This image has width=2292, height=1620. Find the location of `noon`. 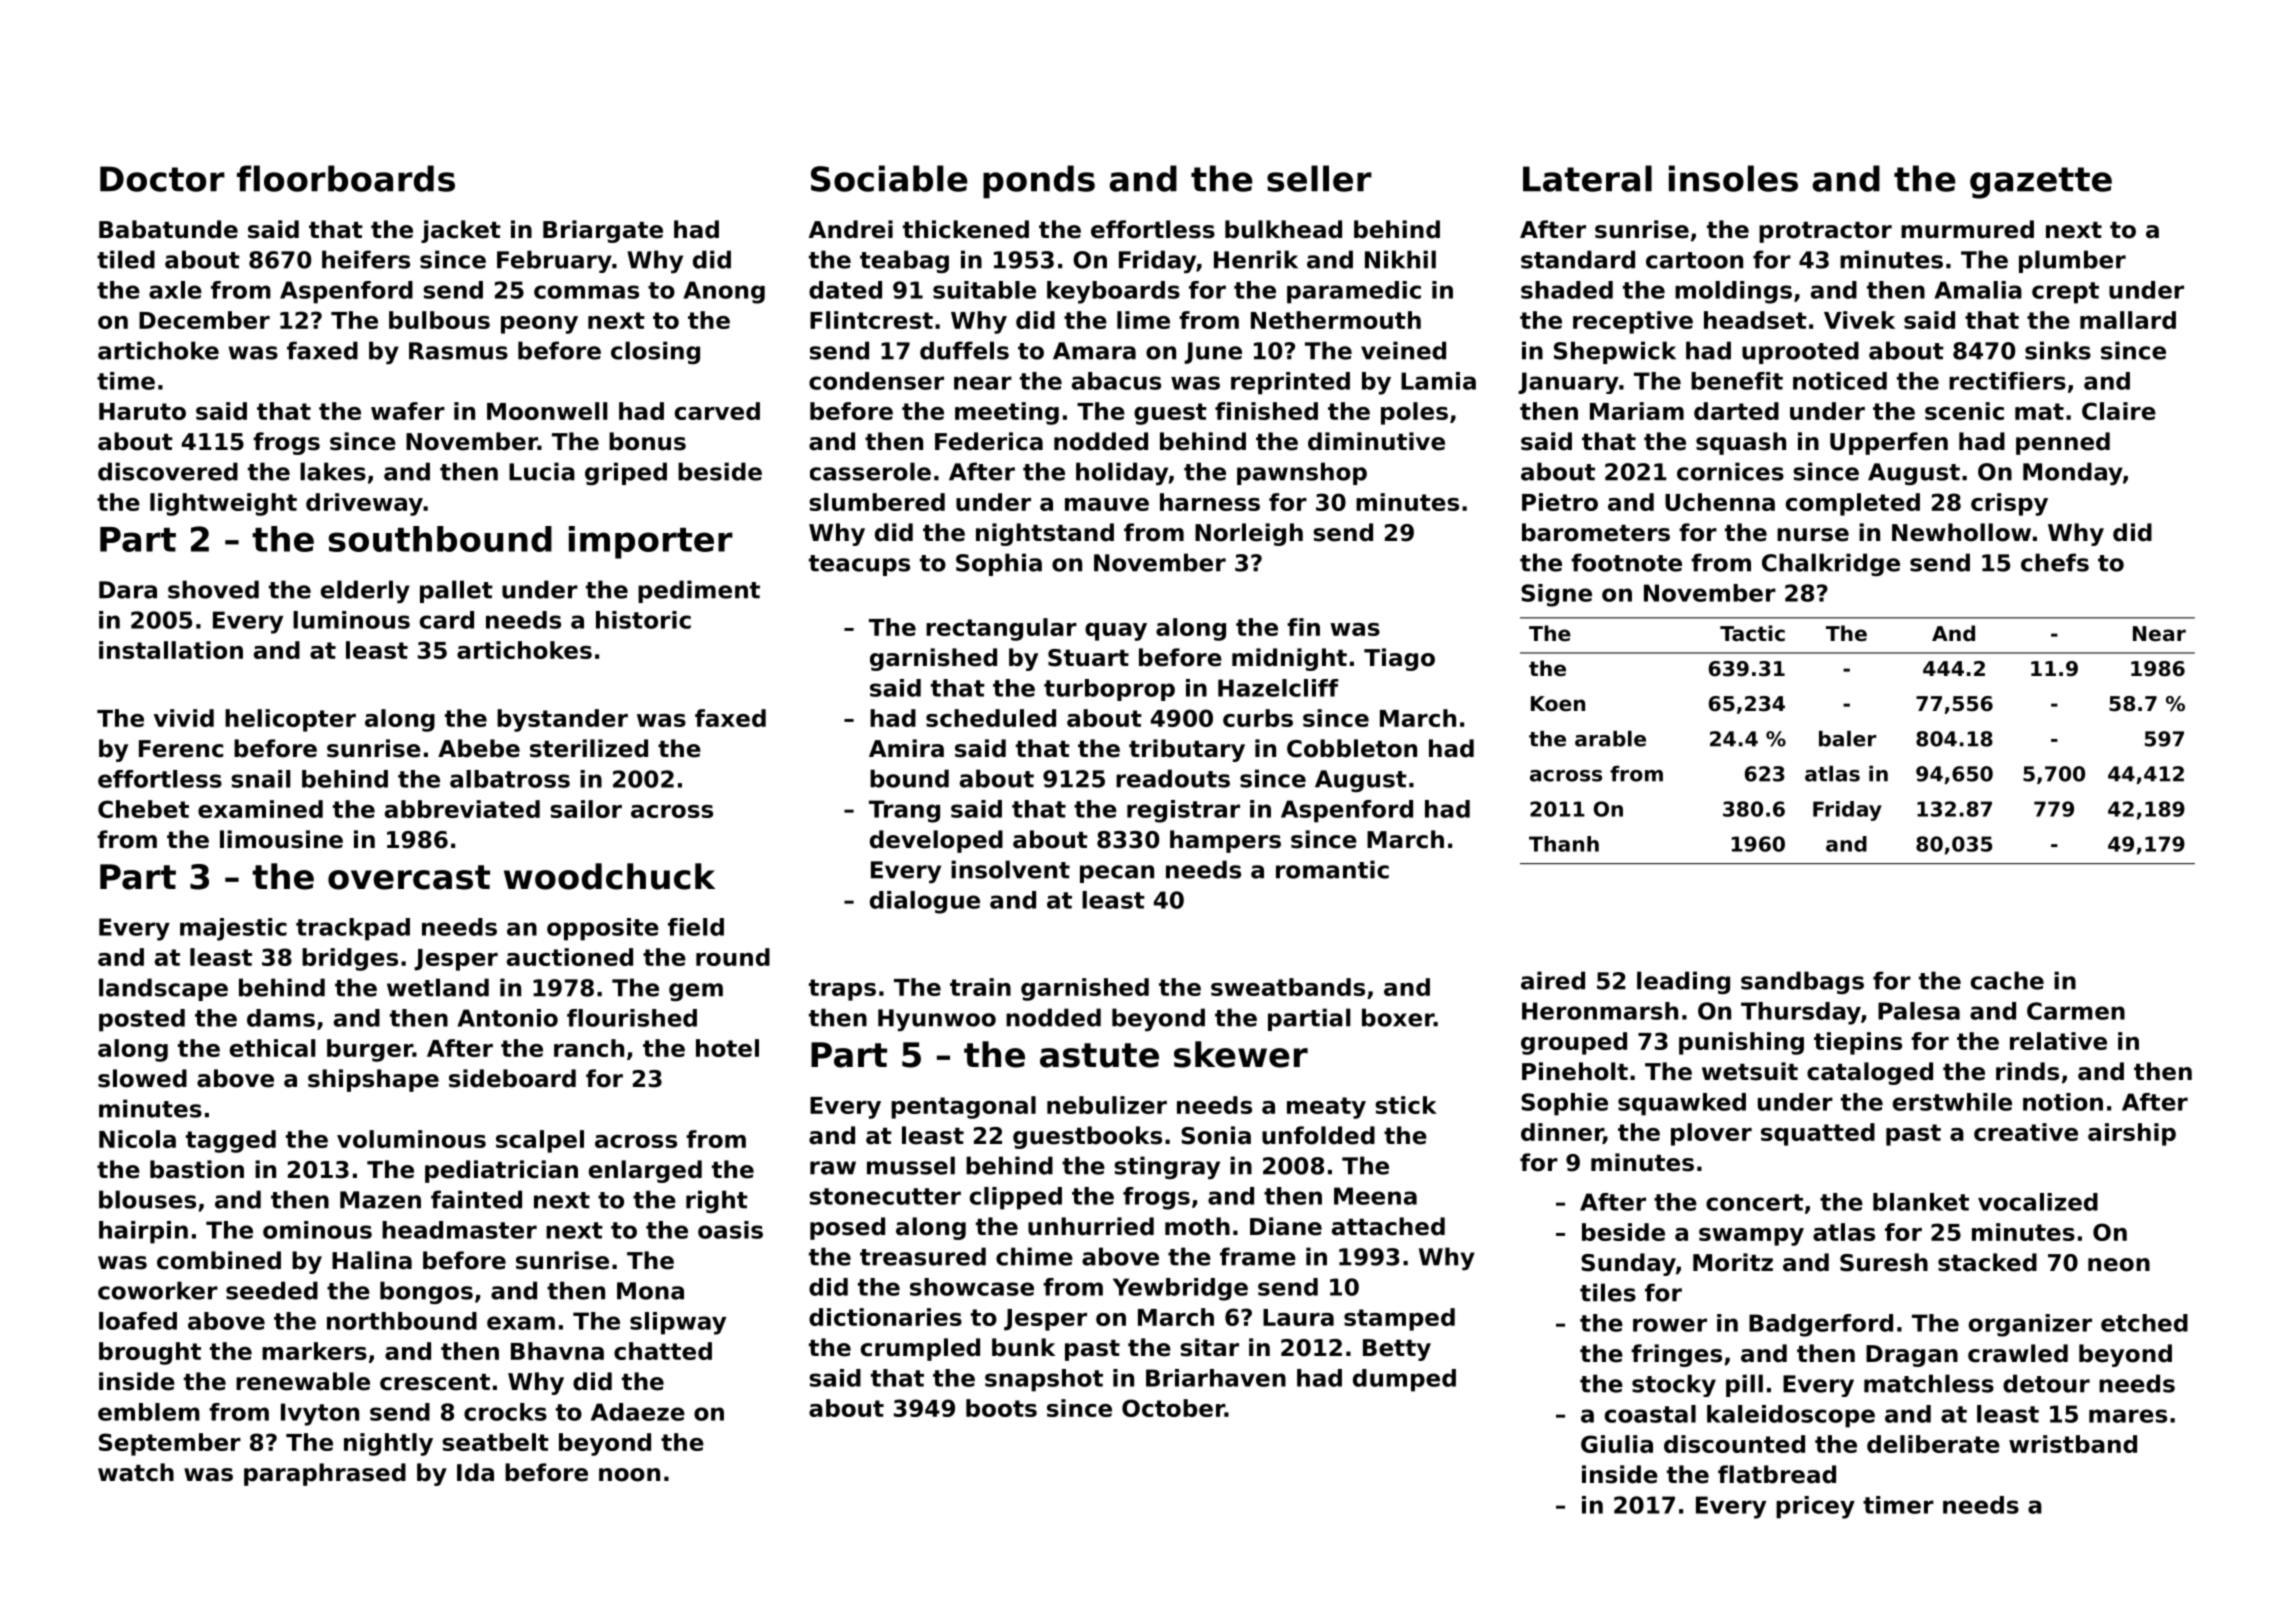

noon is located at coordinates (629, 1475).
